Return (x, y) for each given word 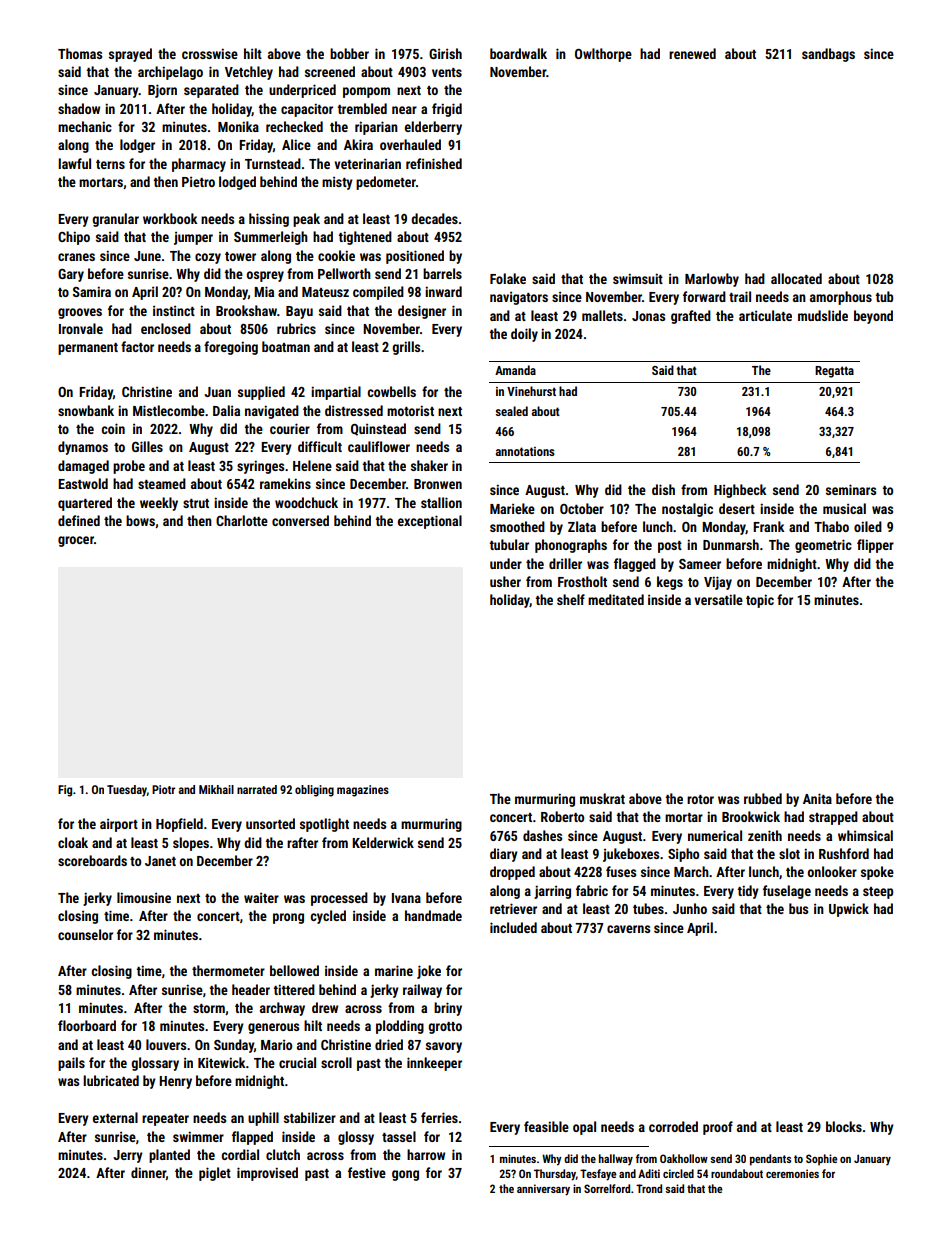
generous (273, 1028)
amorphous (841, 298)
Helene (312, 465)
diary (504, 855)
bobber (349, 53)
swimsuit (638, 278)
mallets (602, 315)
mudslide (823, 315)
